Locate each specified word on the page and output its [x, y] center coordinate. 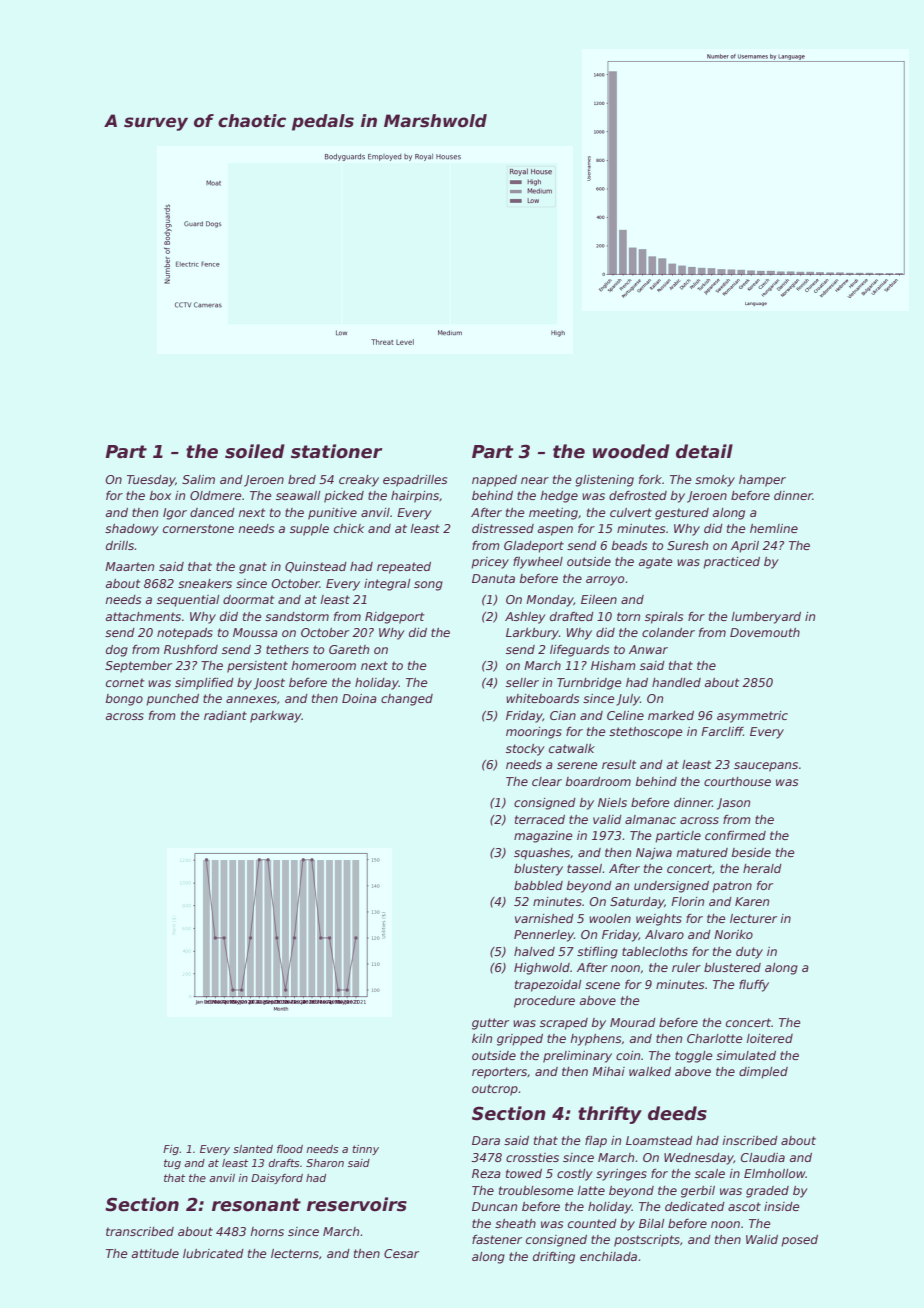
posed [799, 1241]
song [428, 586]
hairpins [415, 497]
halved [534, 951]
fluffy [754, 986]
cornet [125, 682]
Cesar [401, 1253]
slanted [253, 1149]
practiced [731, 563]
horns [267, 1231]
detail [704, 451]
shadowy [132, 530]
